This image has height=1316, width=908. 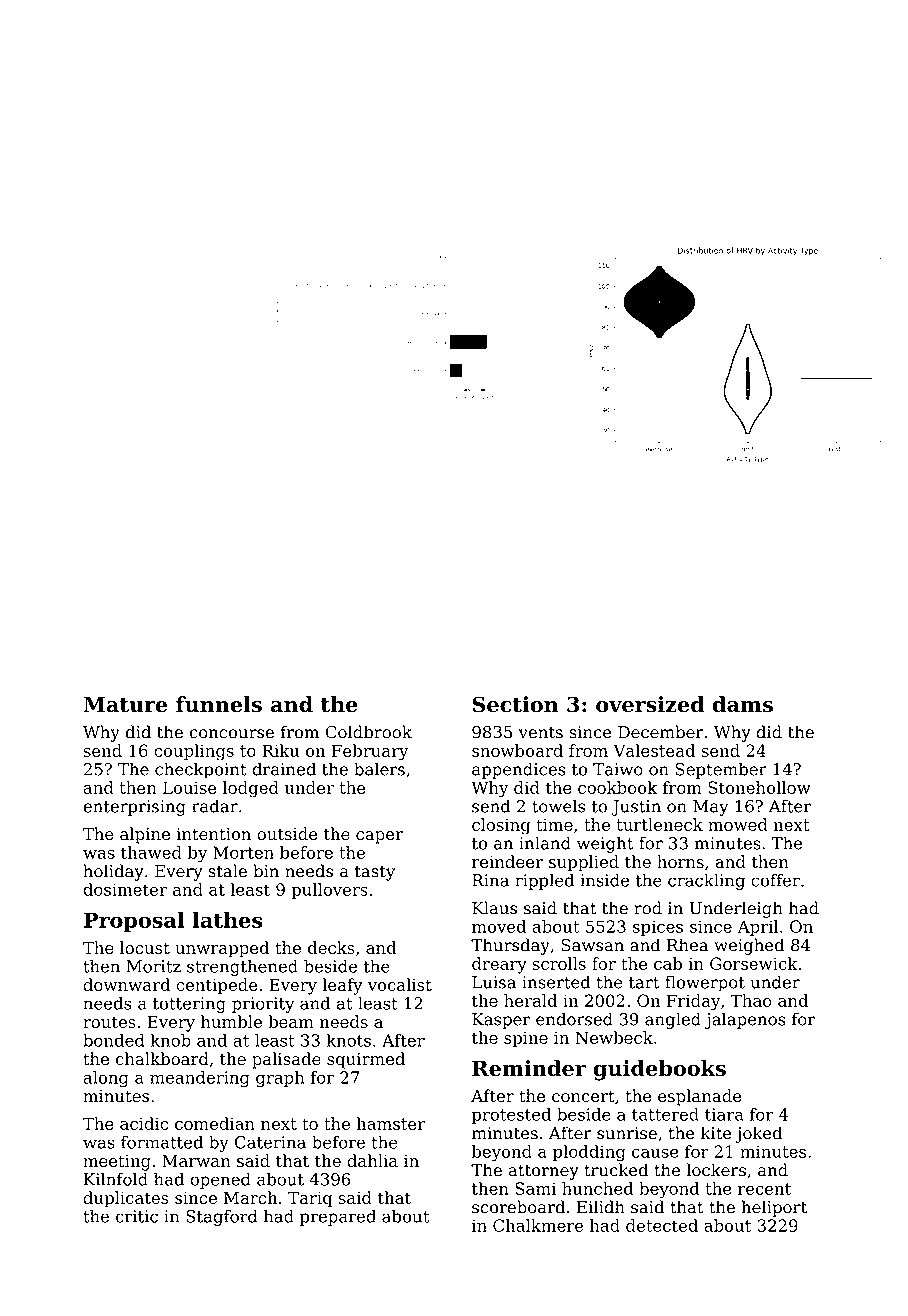 I want to click on bin, so click(x=266, y=871).
